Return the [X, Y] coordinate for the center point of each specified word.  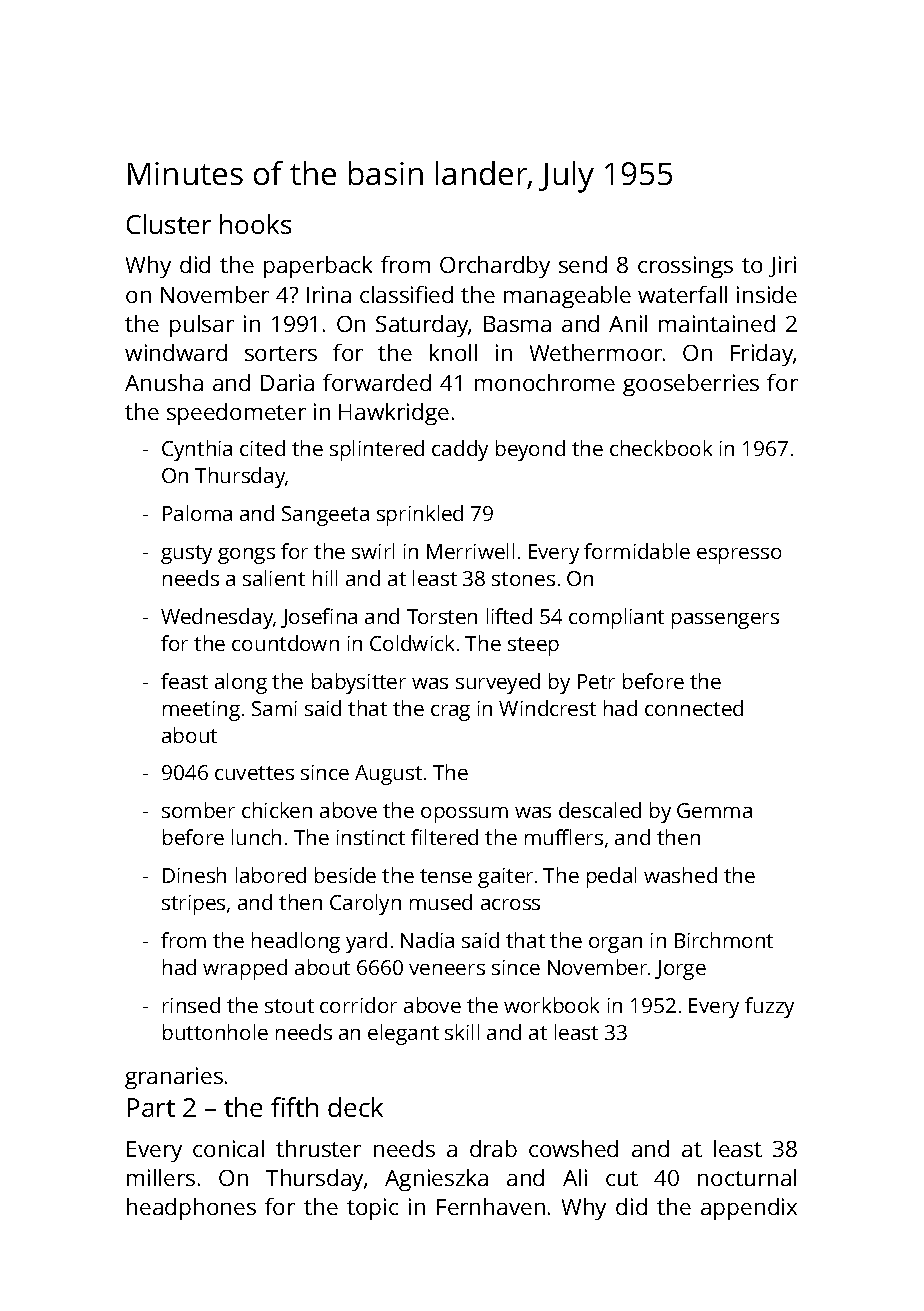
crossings [685, 267]
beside [345, 875]
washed [680, 875]
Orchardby [495, 267]
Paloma [197, 513]
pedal [611, 877]
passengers [725, 621]
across [510, 904]
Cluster [169, 224]
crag [450, 713]
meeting [201, 711]
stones [523, 579]
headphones [191, 1209]
